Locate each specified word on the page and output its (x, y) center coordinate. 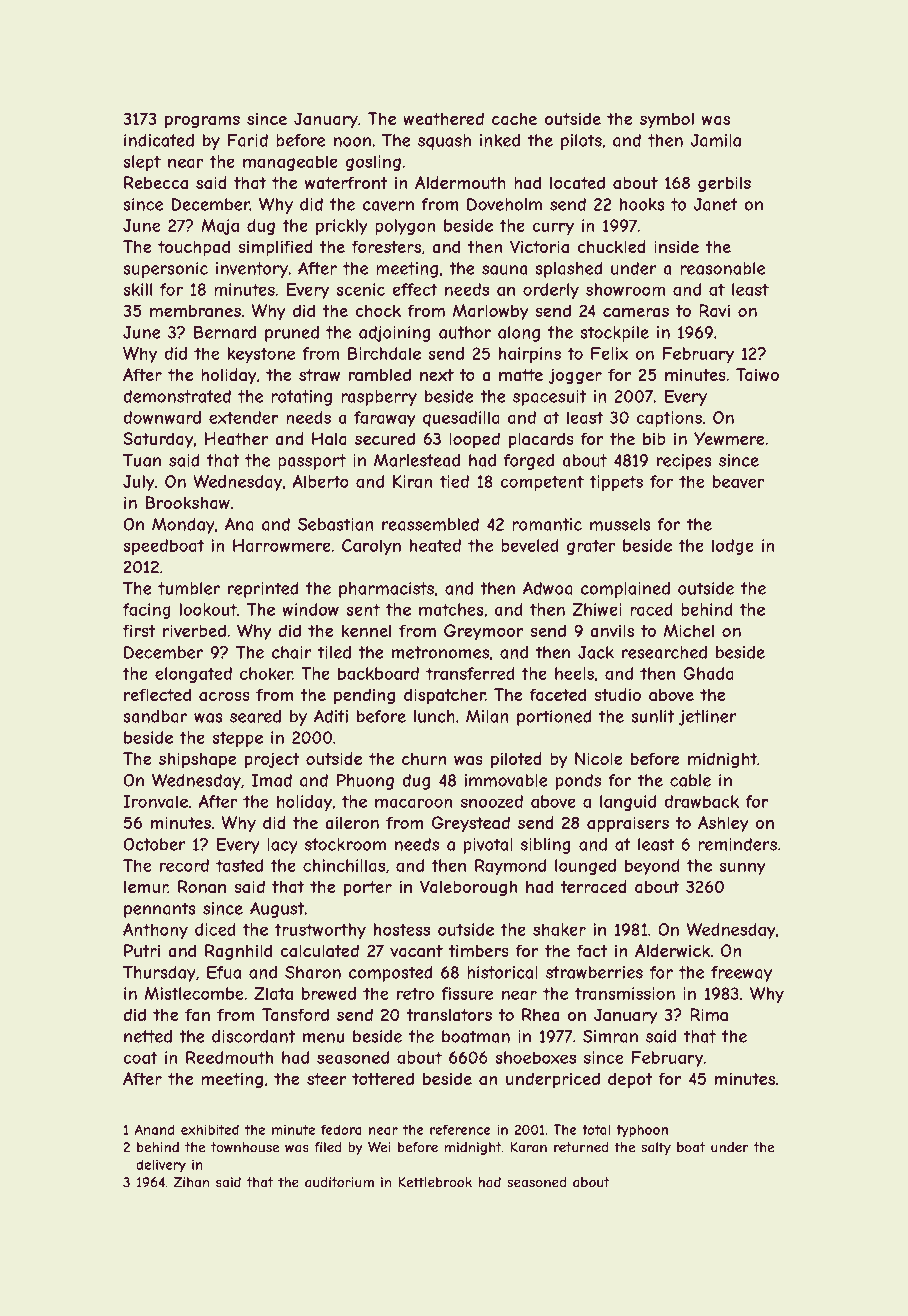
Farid (248, 140)
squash (444, 142)
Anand (155, 1129)
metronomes (440, 652)
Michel (689, 630)
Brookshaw (187, 502)
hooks (642, 204)
